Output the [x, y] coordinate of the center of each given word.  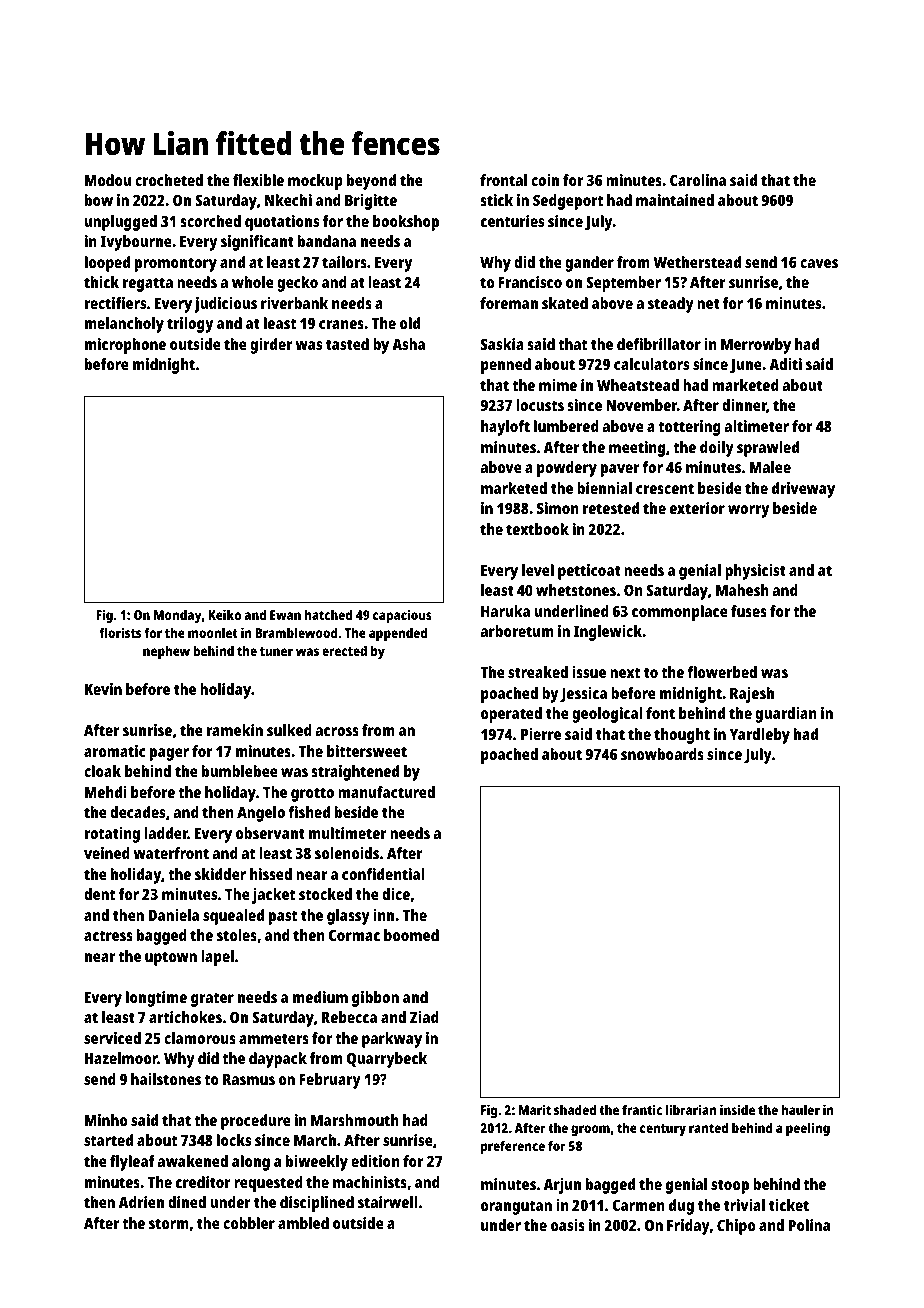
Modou [108, 180]
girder [271, 346]
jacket [273, 896]
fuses [749, 611]
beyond [371, 182]
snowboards [662, 754]
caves [819, 263]
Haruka [505, 611]
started [108, 1140]
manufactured [386, 792]
